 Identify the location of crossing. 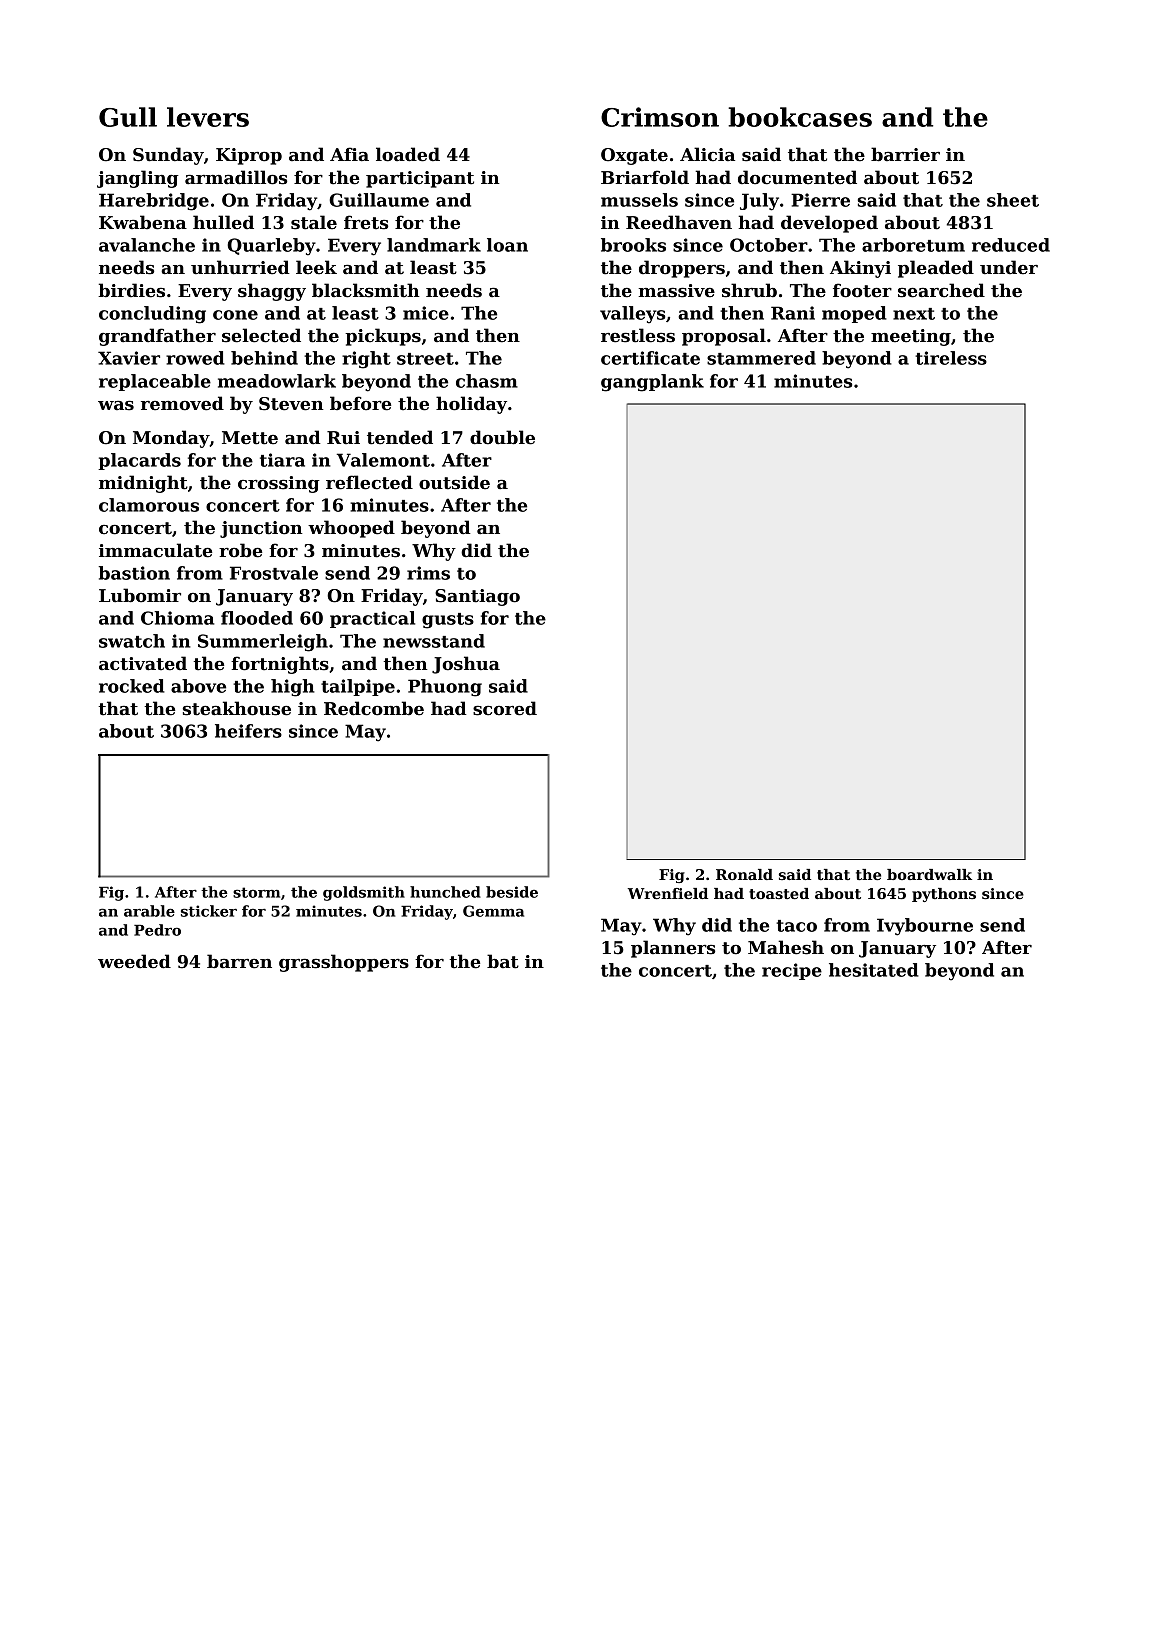
(279, 484).
